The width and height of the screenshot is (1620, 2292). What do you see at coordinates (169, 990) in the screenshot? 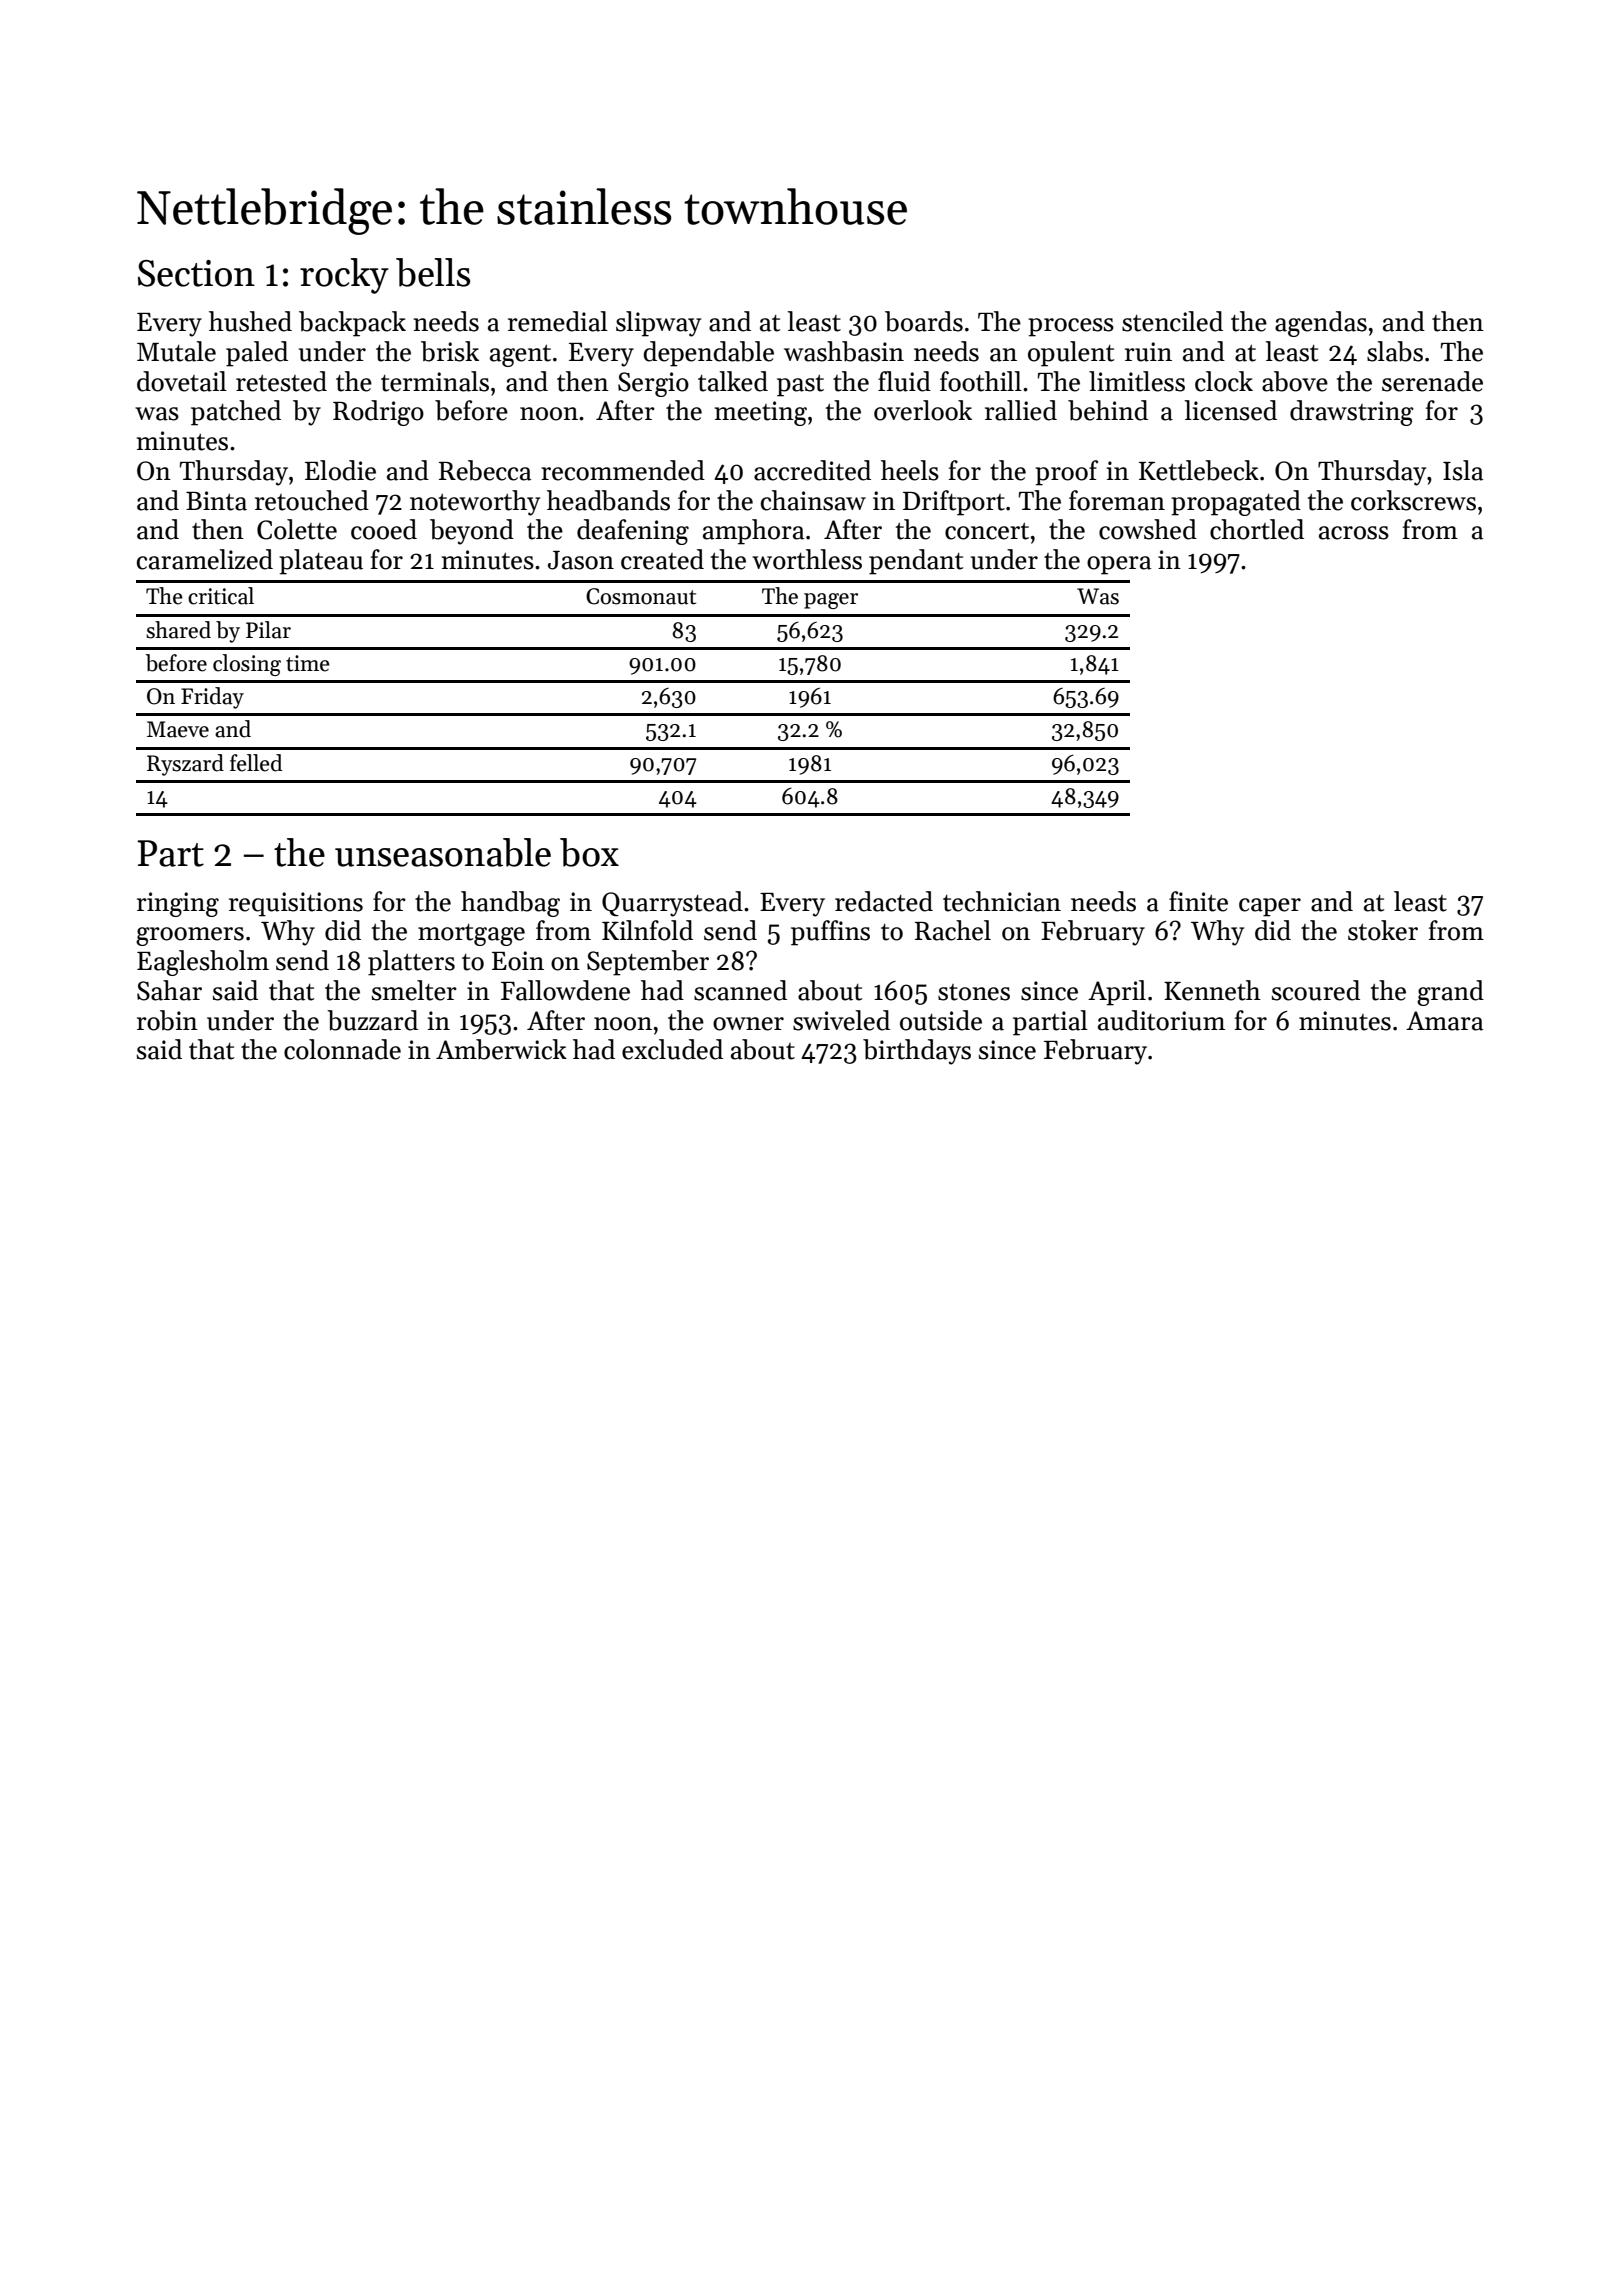
I see `Sahar` at bounding box center [169, 990].
